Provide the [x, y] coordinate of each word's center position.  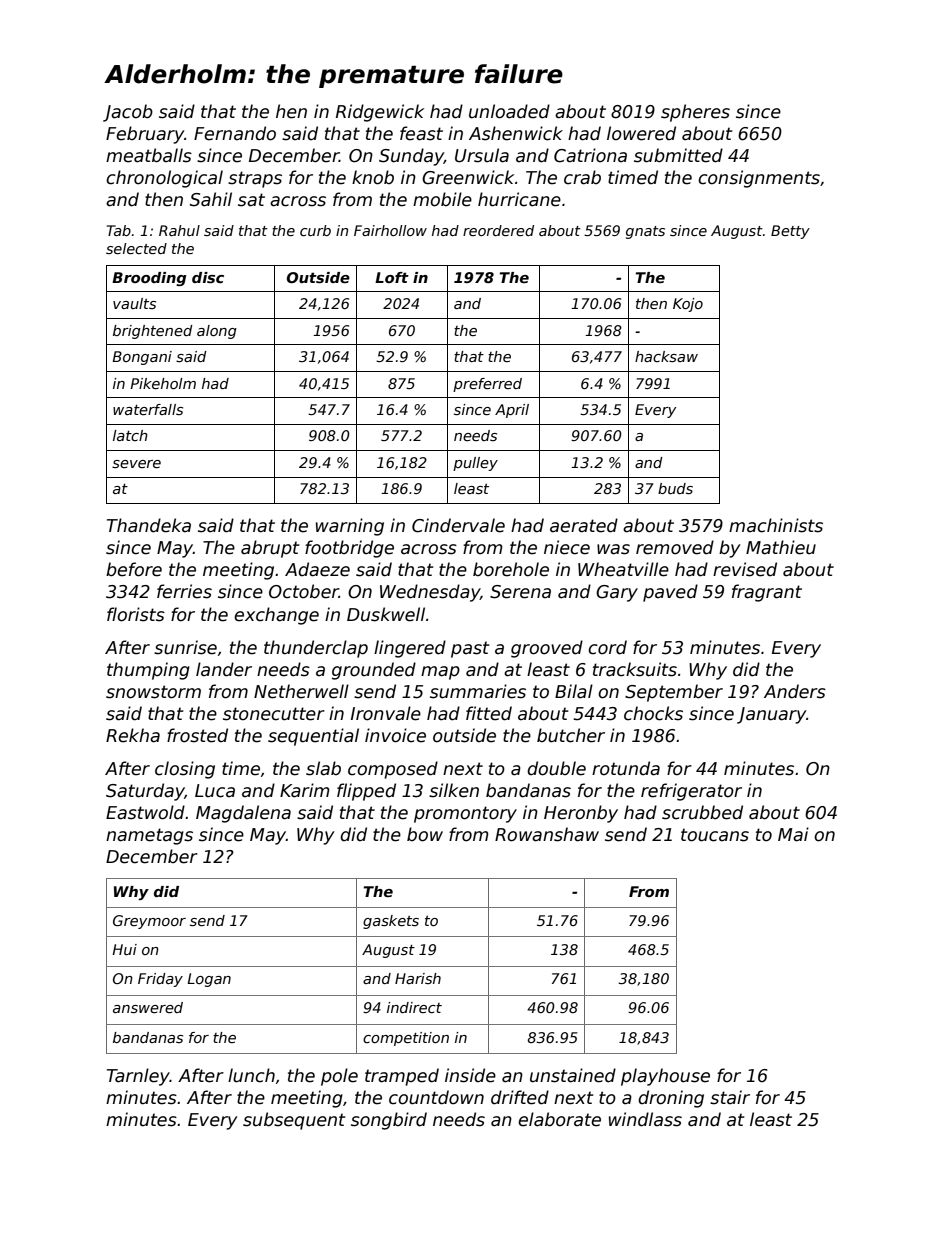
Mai [793, 834]
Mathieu [781, 547]
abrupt [270, 549]
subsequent [294, 1121]
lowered [641, 133]
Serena [520, 592]
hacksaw [666, 356]
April [512, 411]
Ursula [482, 155]
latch [130, 435]
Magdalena [243, 814]
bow [425, 834]
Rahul [179, 230]
